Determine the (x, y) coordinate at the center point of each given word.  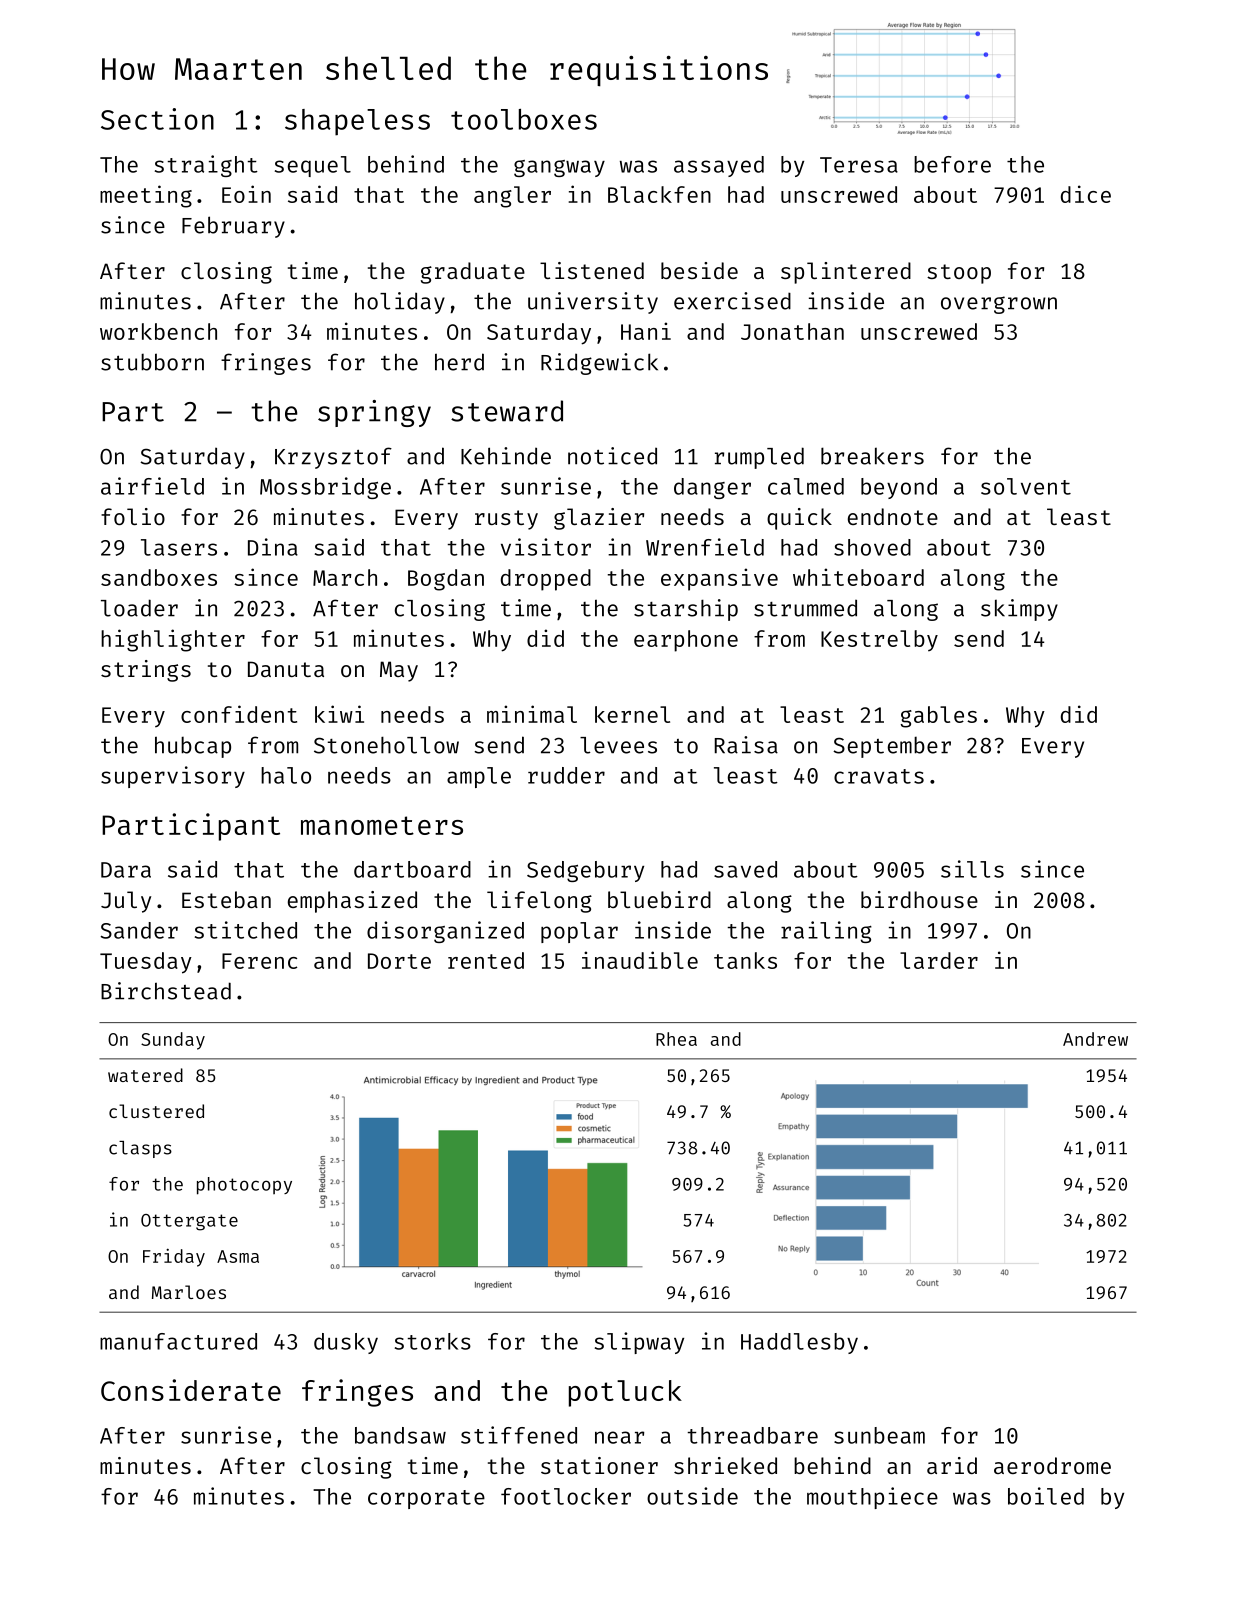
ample (479, 777)
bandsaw (400, 1435)
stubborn (152, 362)
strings (146, 671)
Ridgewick (599, 364)
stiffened (519, 1435)
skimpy (1019, 610)
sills (972, 869)
